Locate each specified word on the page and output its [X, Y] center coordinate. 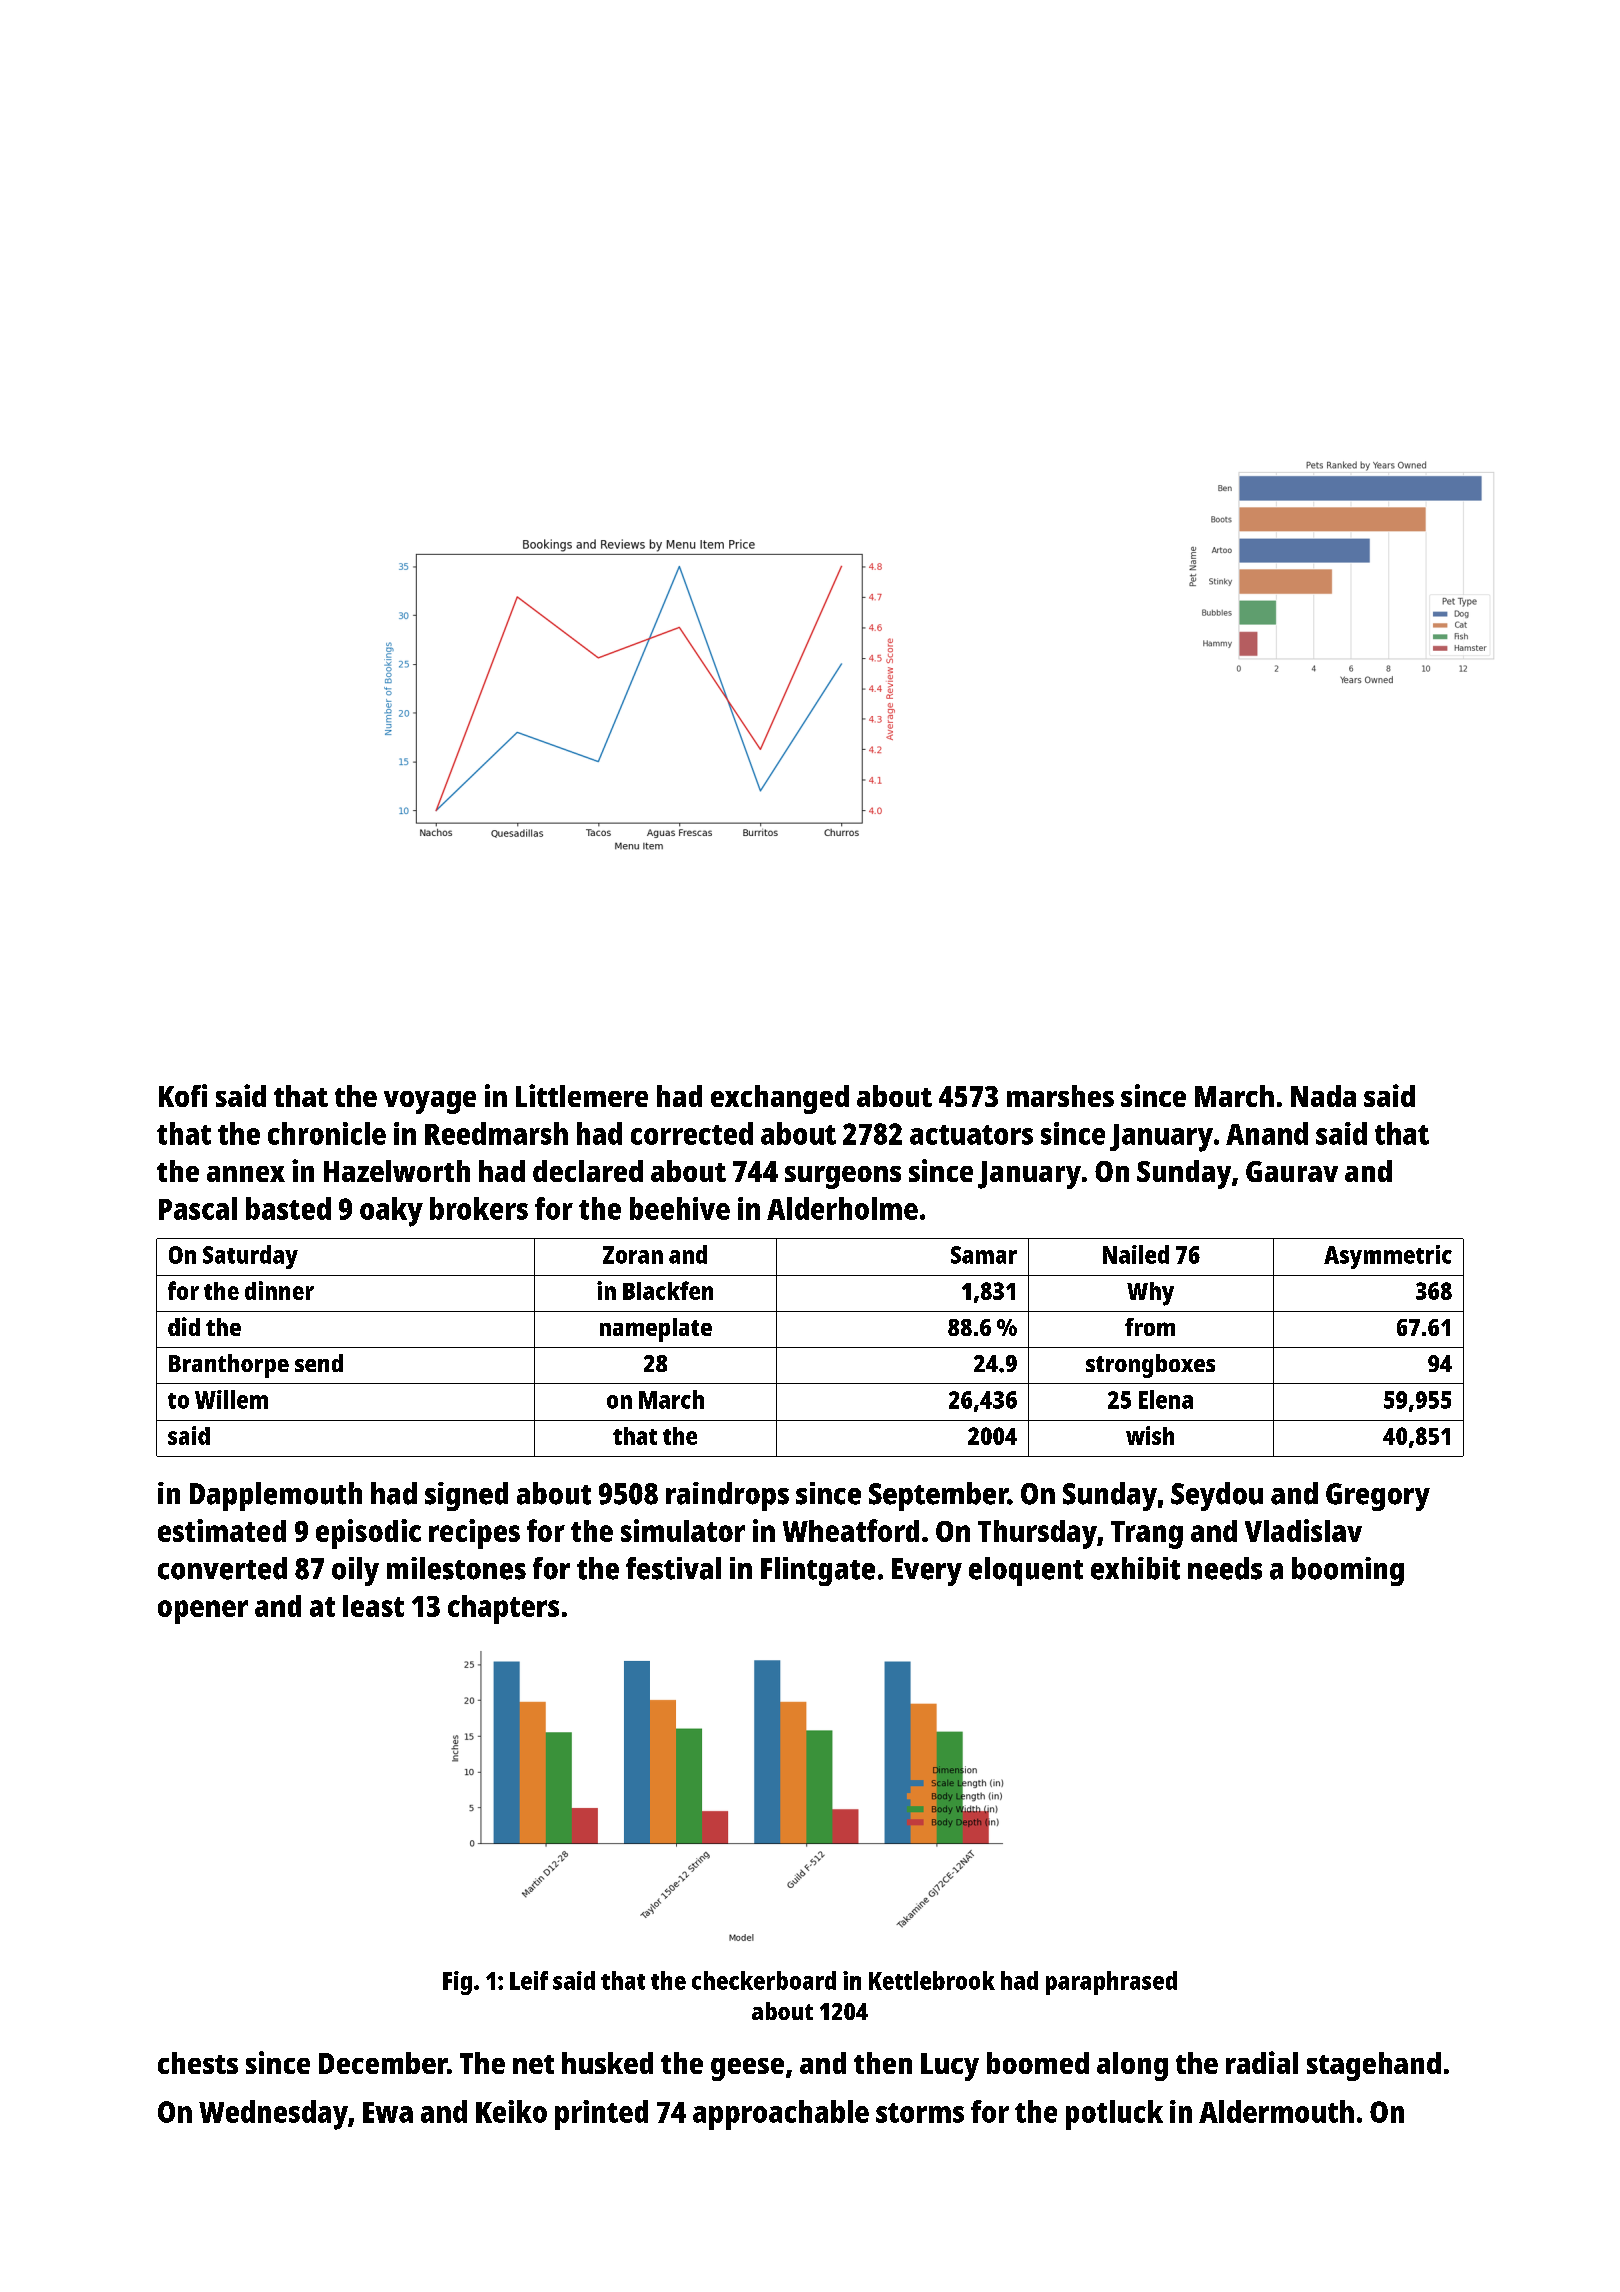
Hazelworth [397, 1171]
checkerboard [764, 1980]
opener [203, 1612]
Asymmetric [1388, 1257]
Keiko [511, 2111]
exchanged [780, 1099]
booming [1348, 1571]
